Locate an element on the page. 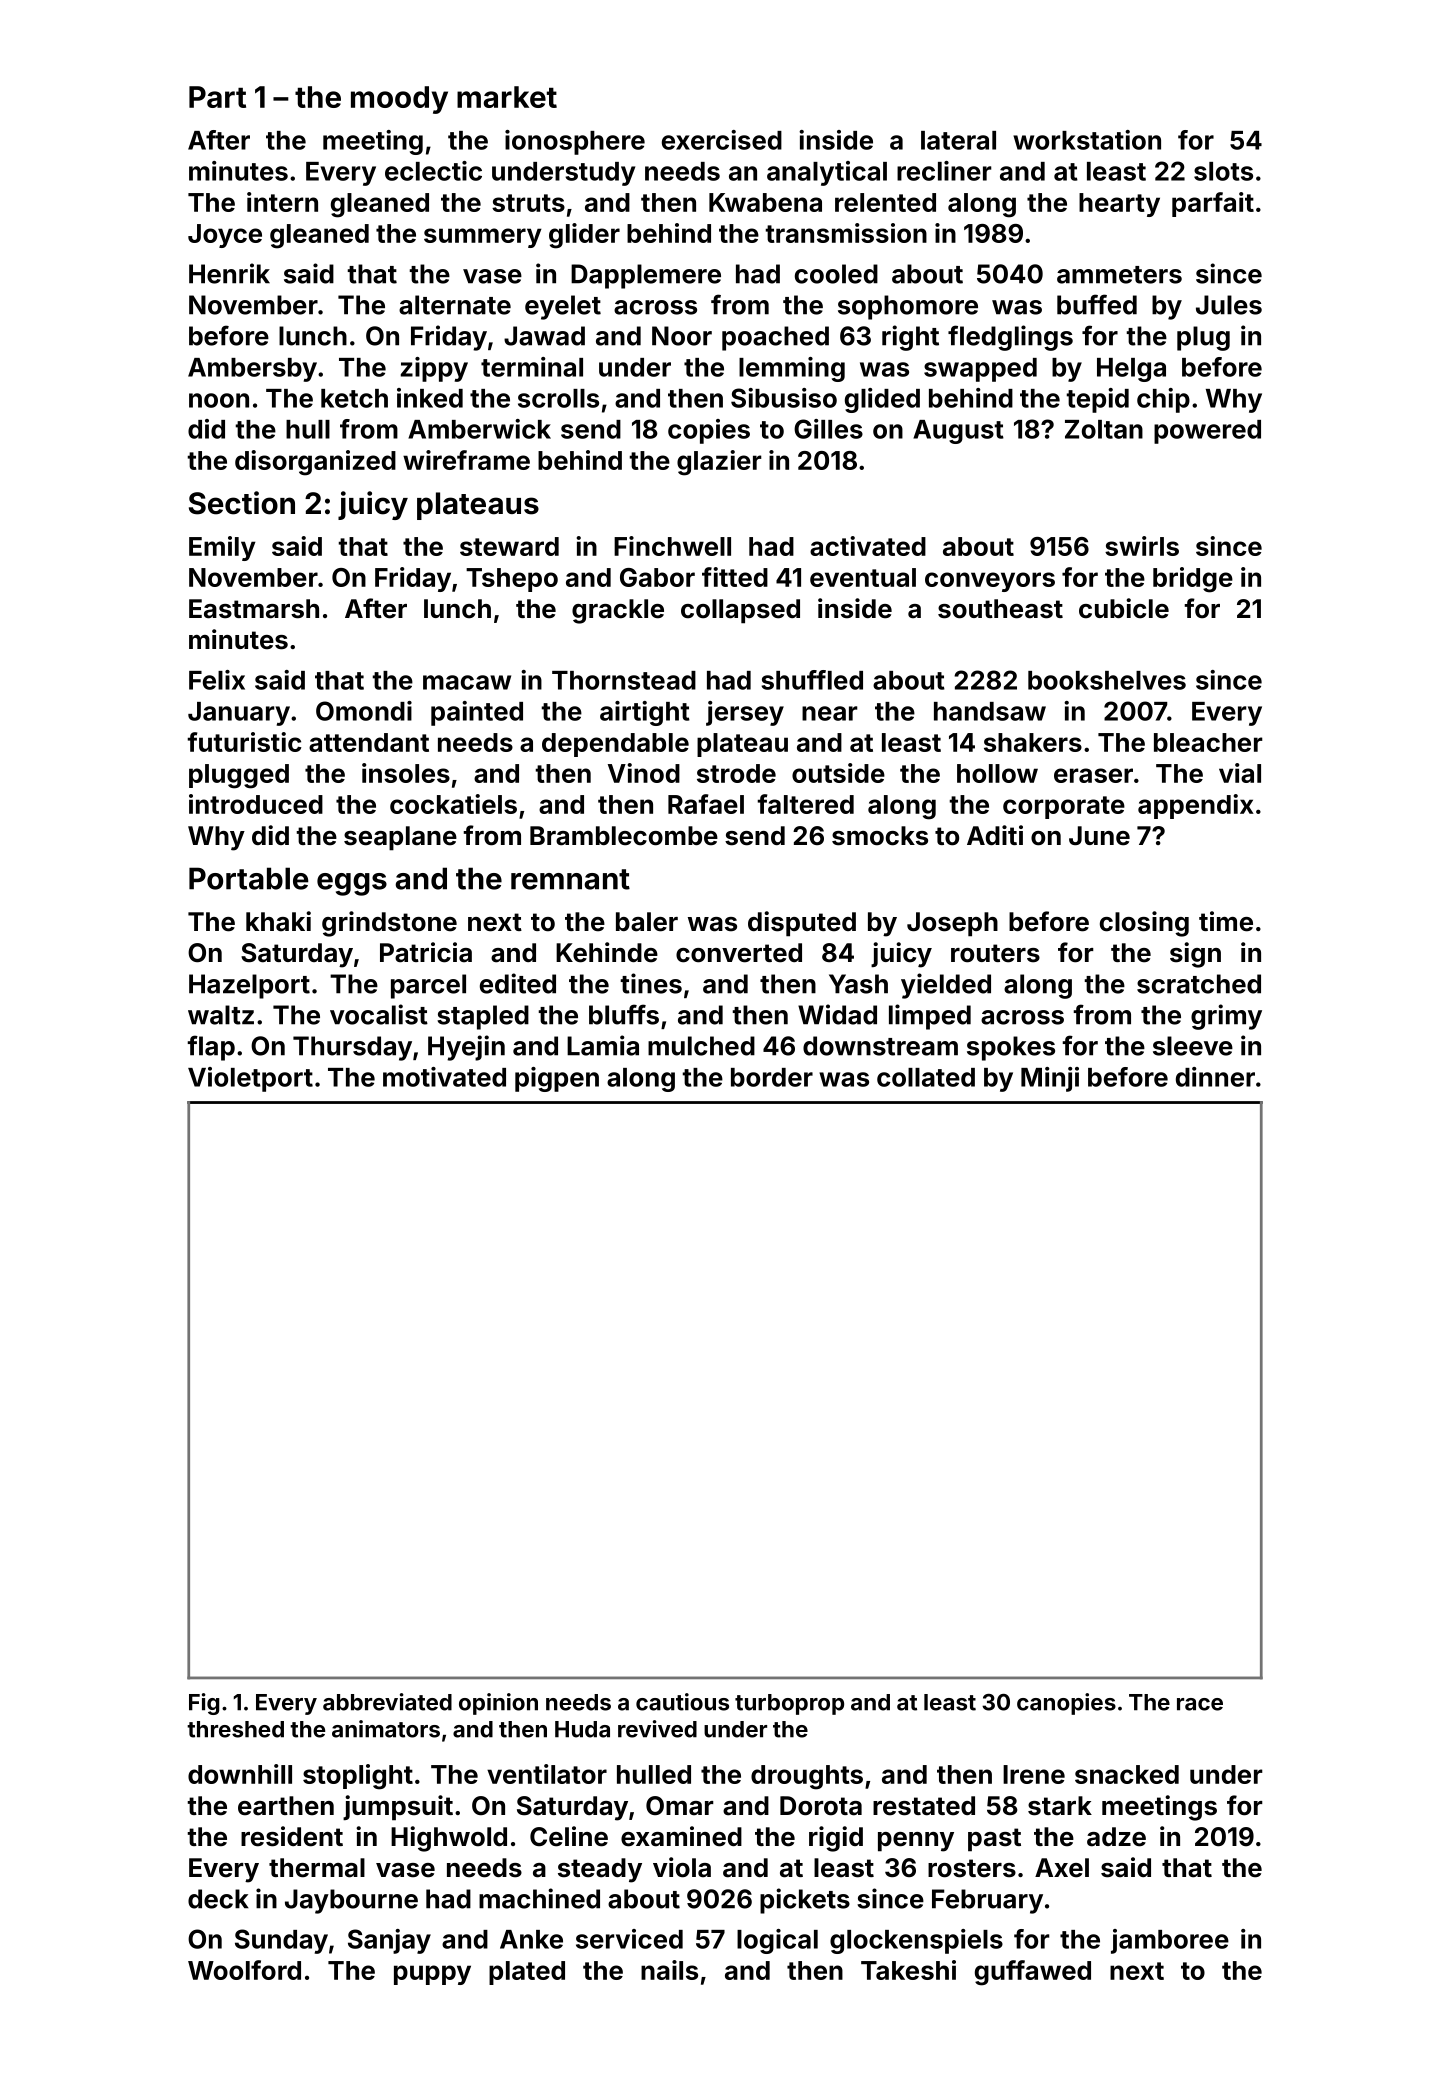  bridge is located at coordinates (1193, 580).
